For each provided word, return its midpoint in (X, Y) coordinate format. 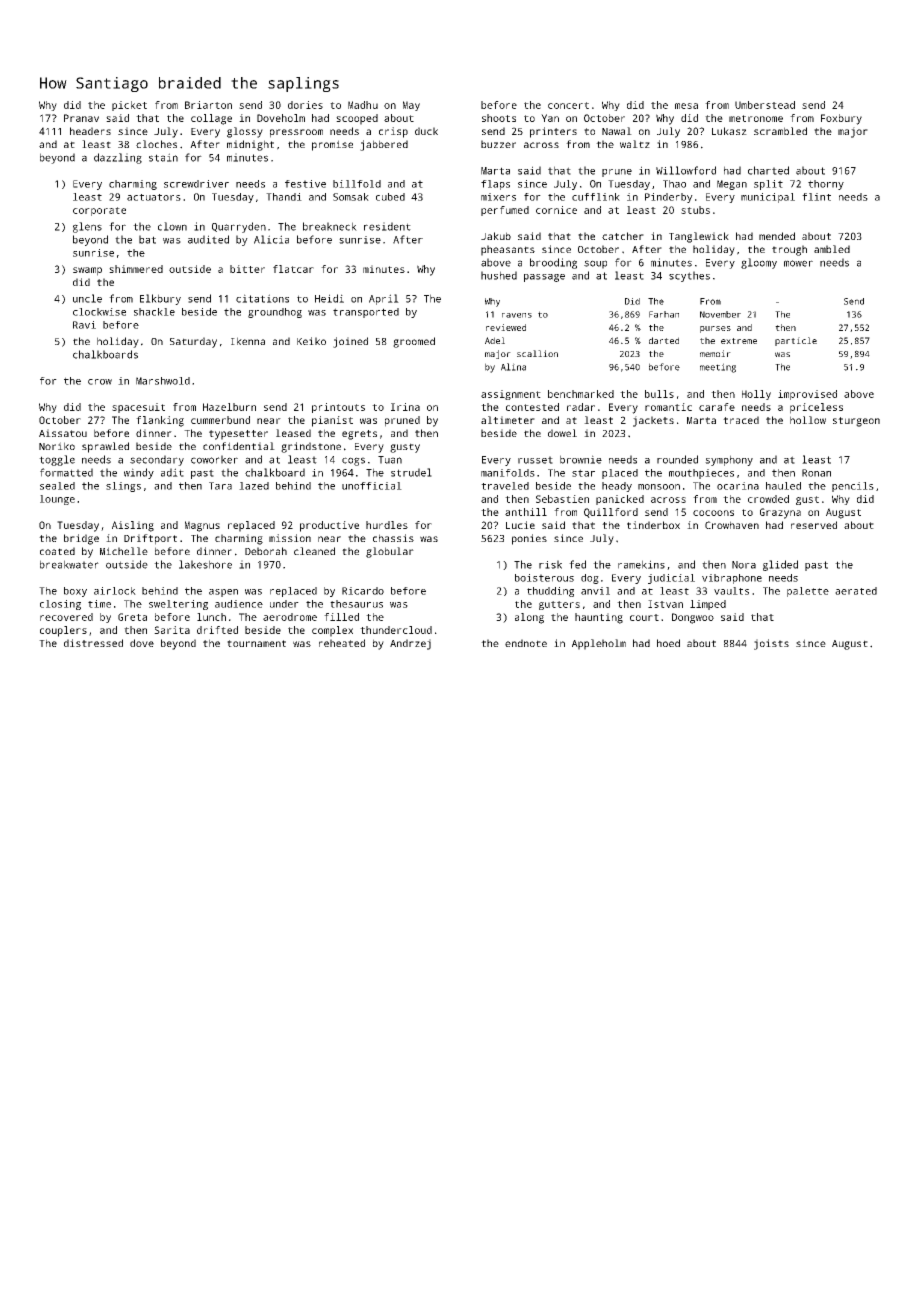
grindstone (311, 447)
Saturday (193, 342)
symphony (729, 460)
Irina (405, 407)
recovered (66, 617)
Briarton (208, 105)
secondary (157, 460)
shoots (499, 118)
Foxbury (841, 119)
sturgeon (856, 422)
